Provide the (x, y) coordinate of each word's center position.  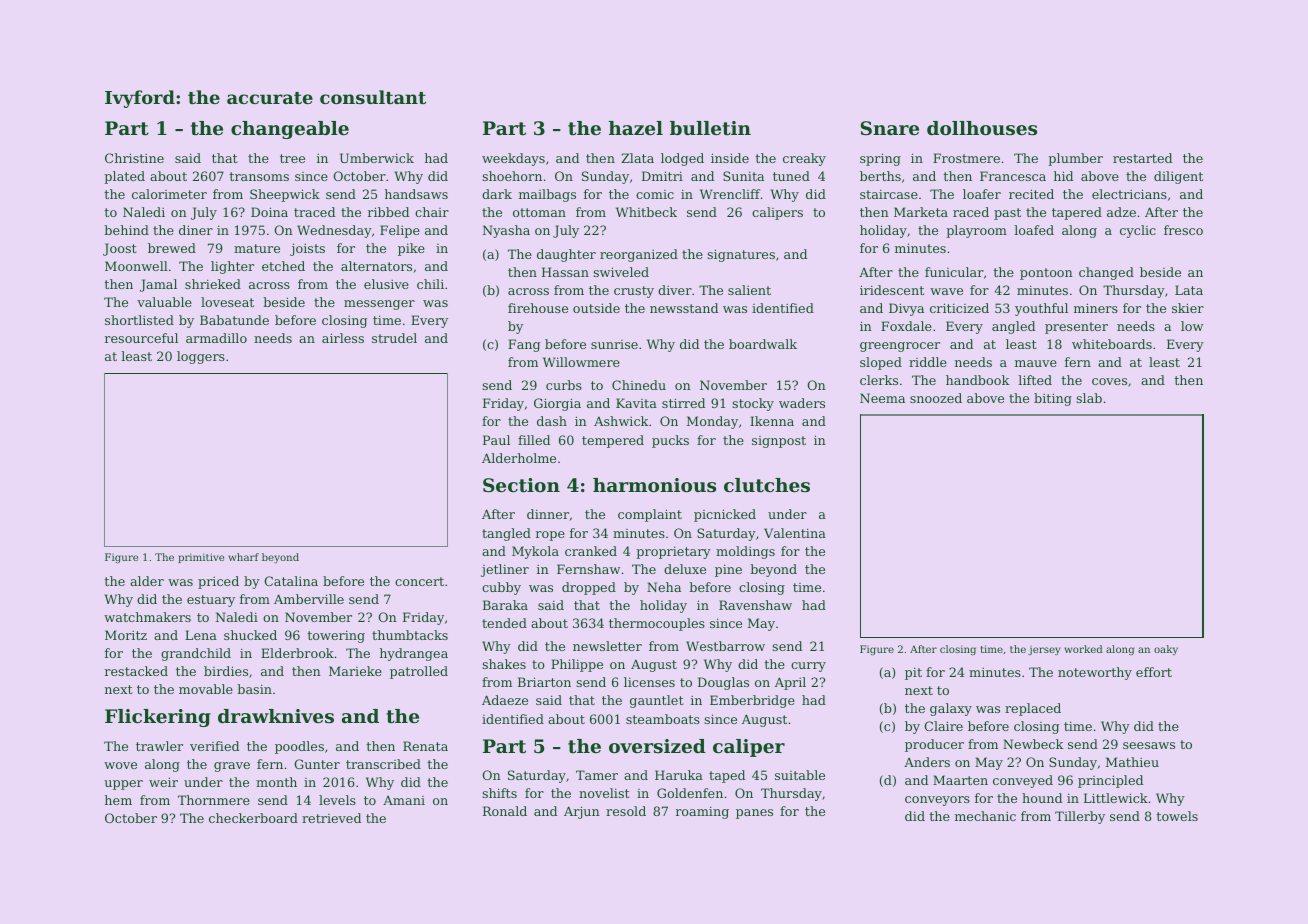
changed (1106, 273)
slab (1089, 398)
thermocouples (657, 624)
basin (254, 689)
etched (283, 266)
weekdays (513, 159)
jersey (1044, 650)
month (276, 782)
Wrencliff (730, 194)
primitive (201, 558)
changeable (290, 130)
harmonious (654, 485)
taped (727, 776)
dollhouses (982, 128)
